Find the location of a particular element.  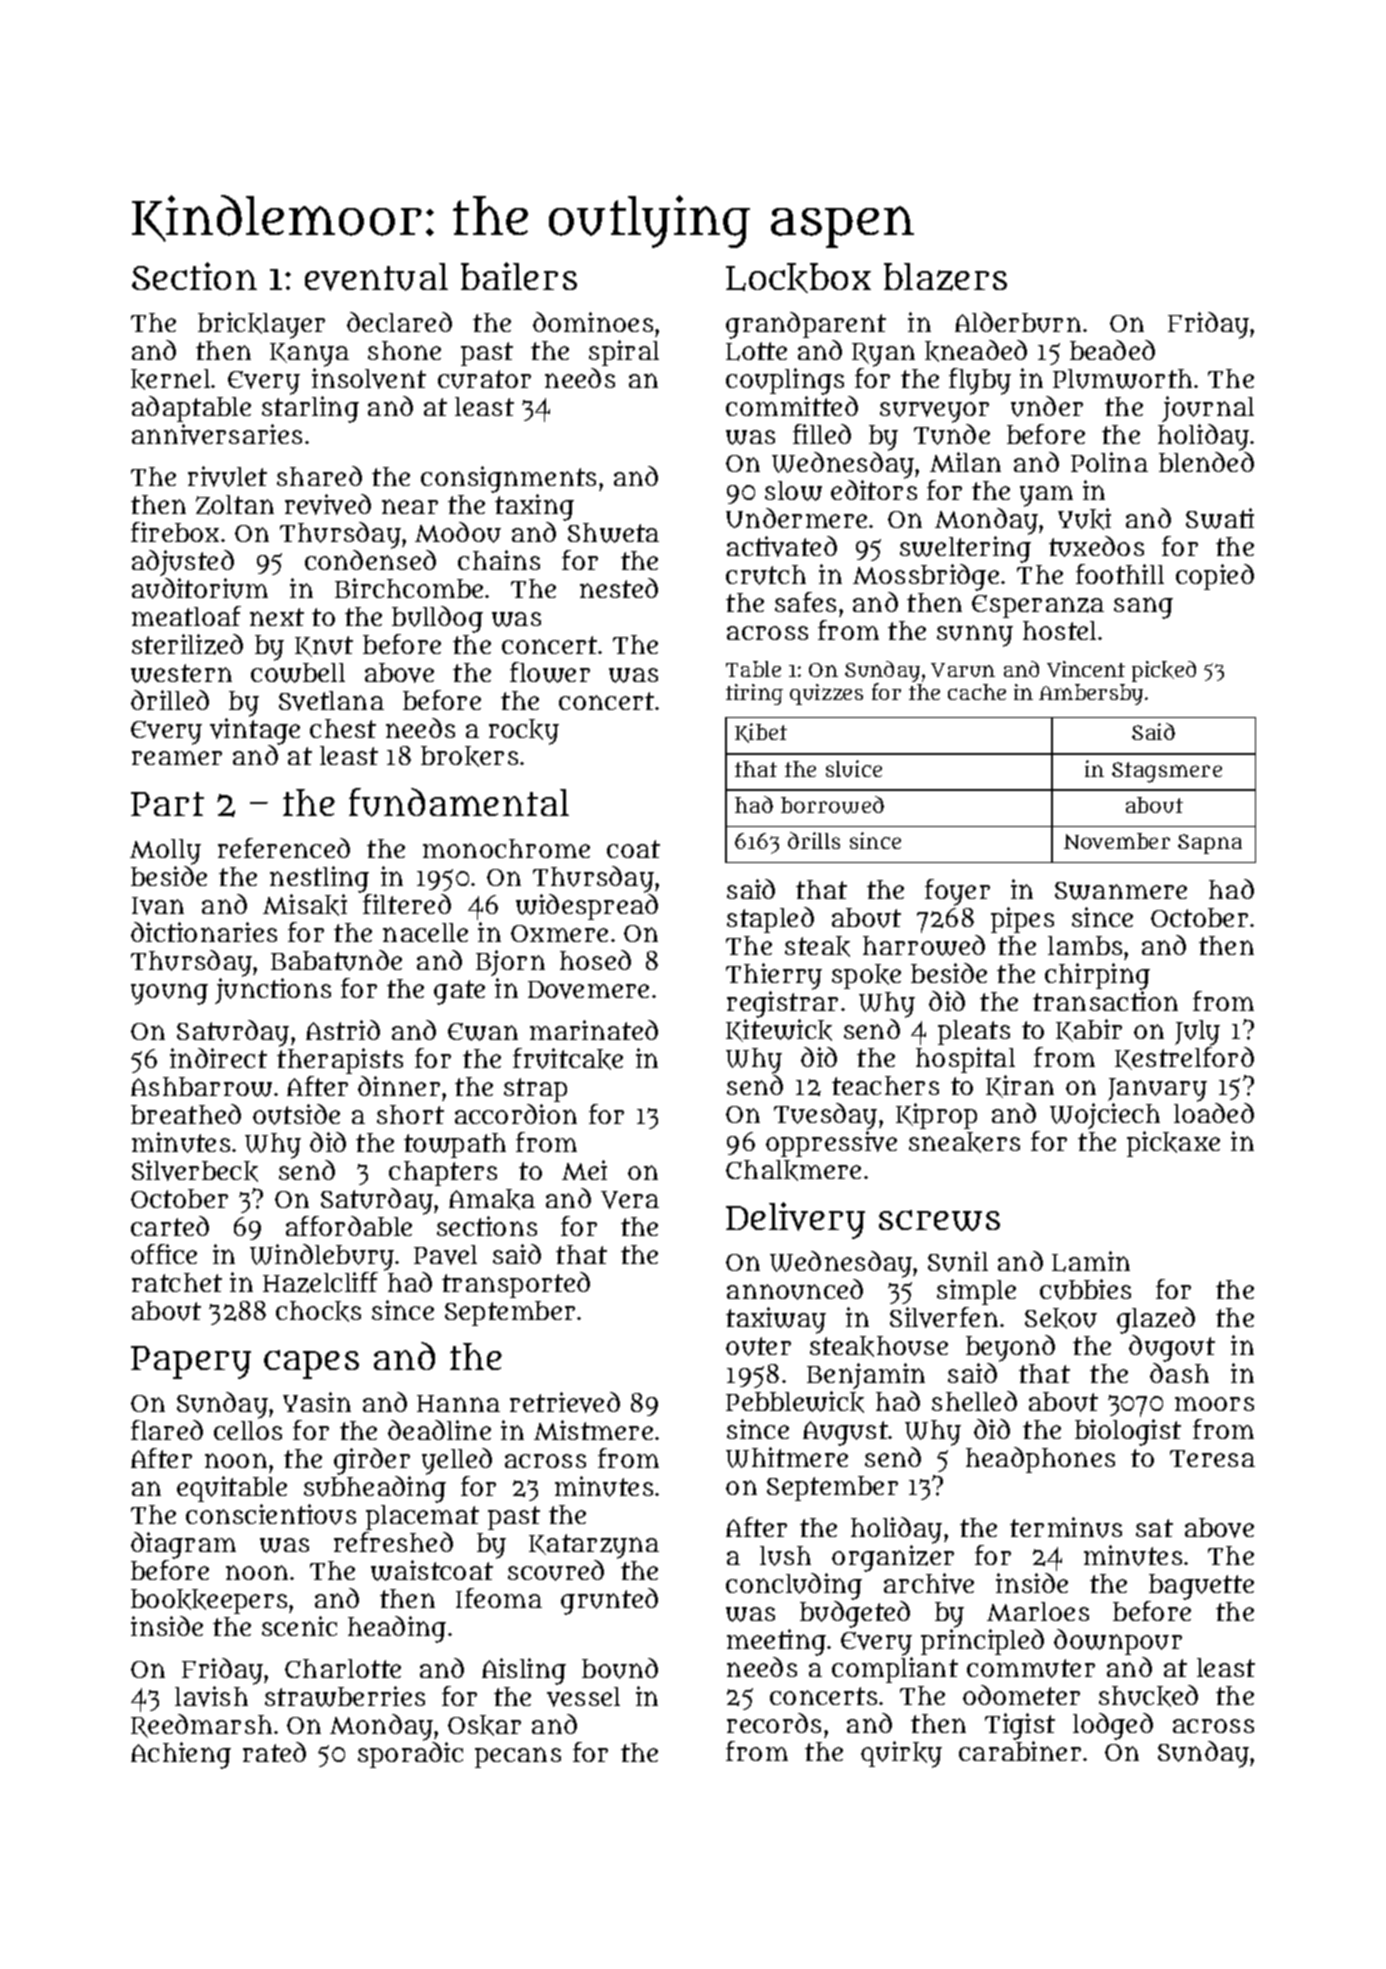

rated is located at coordinates (274, 1752).
